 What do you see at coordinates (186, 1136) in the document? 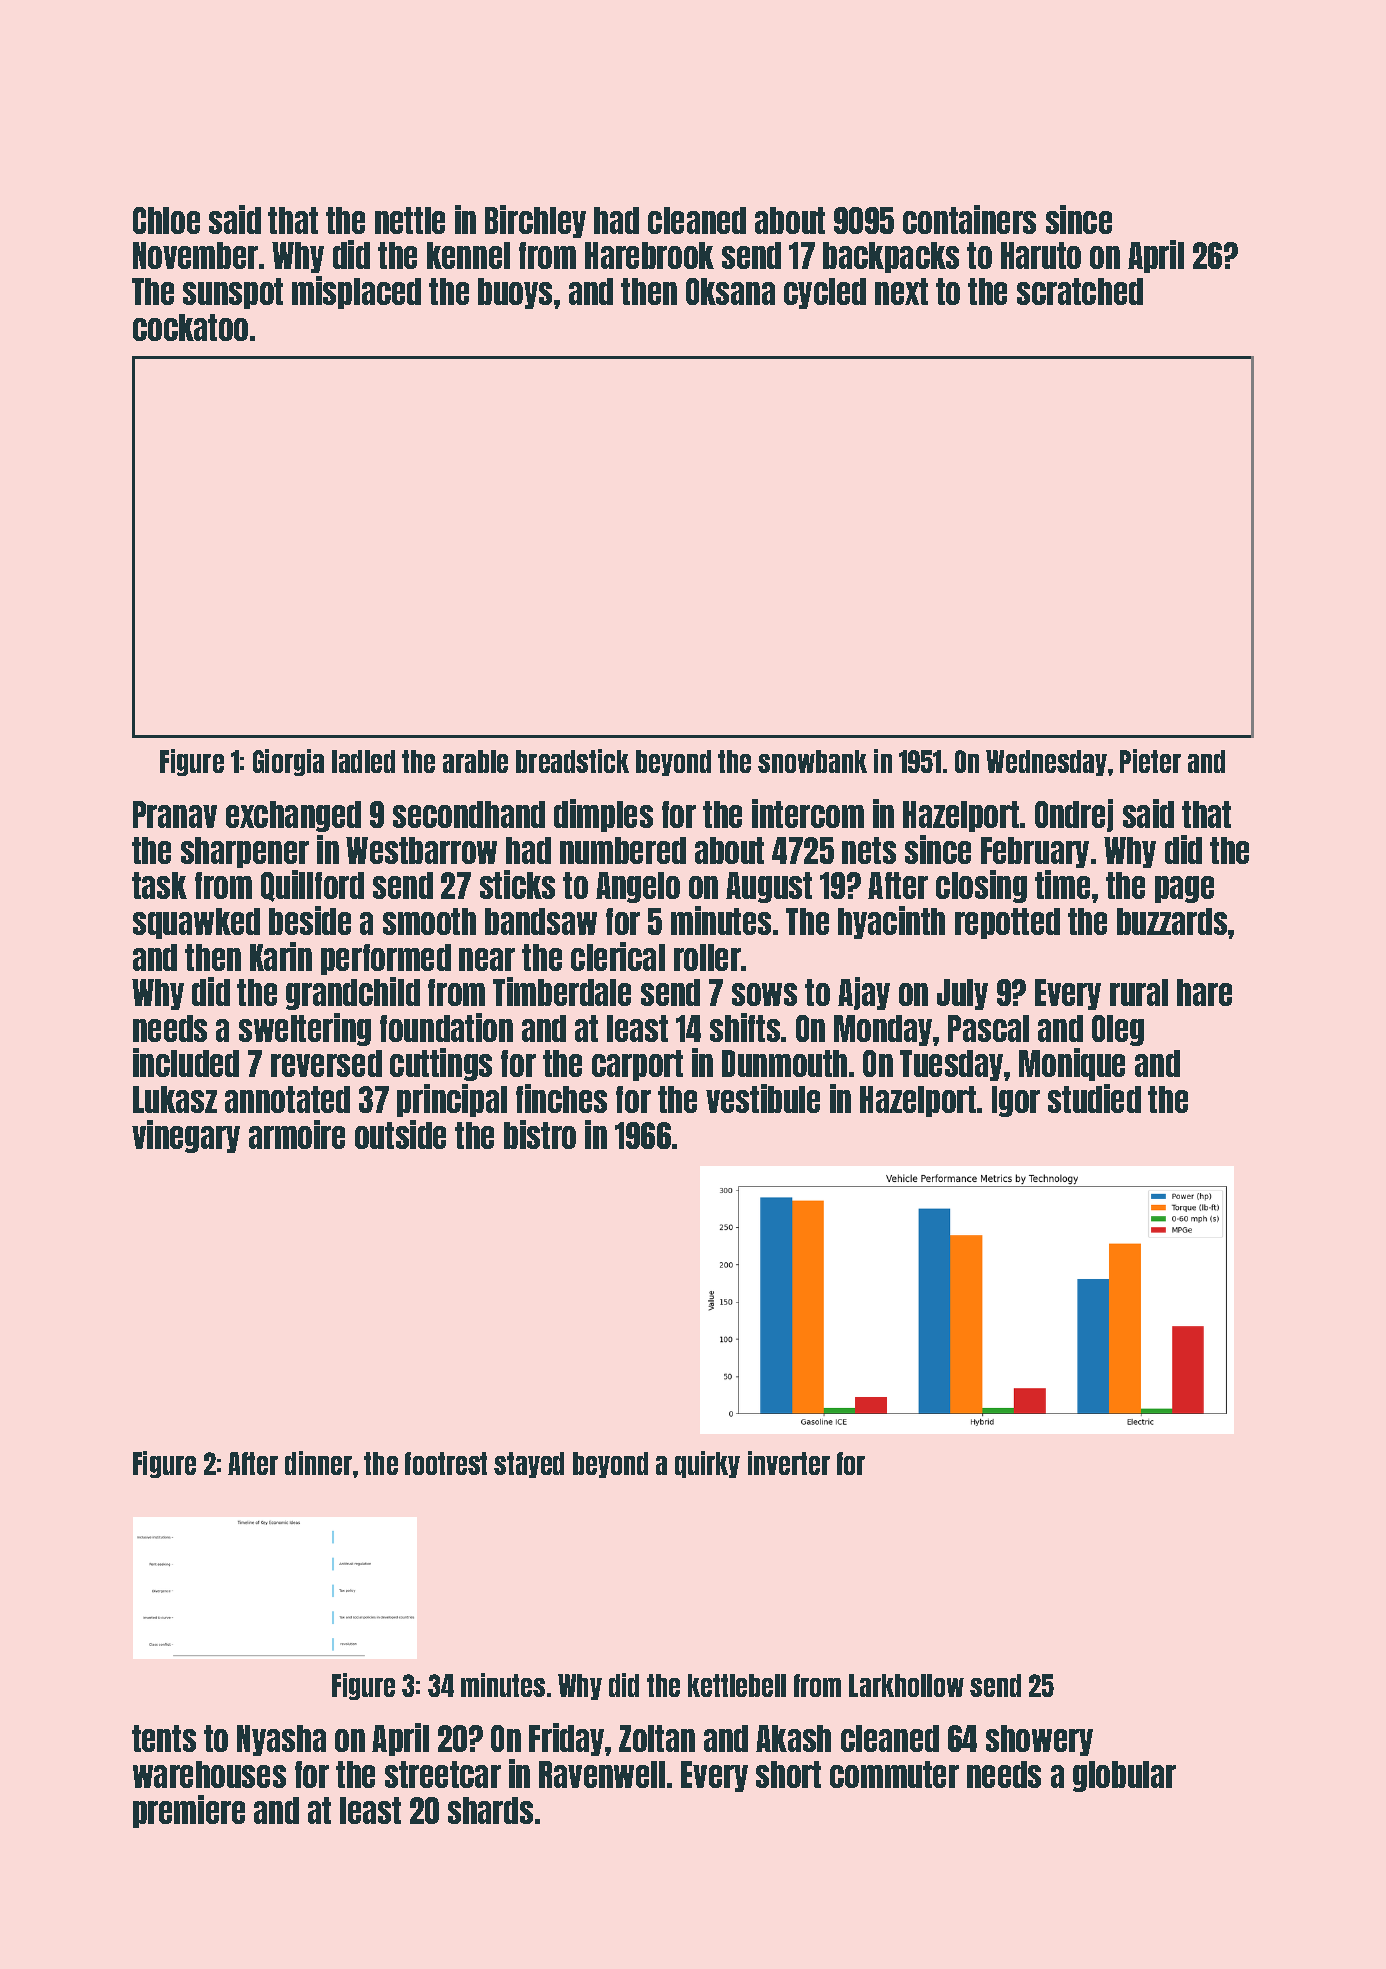
I see `vinegary` at bounding box center [186, 1136].
